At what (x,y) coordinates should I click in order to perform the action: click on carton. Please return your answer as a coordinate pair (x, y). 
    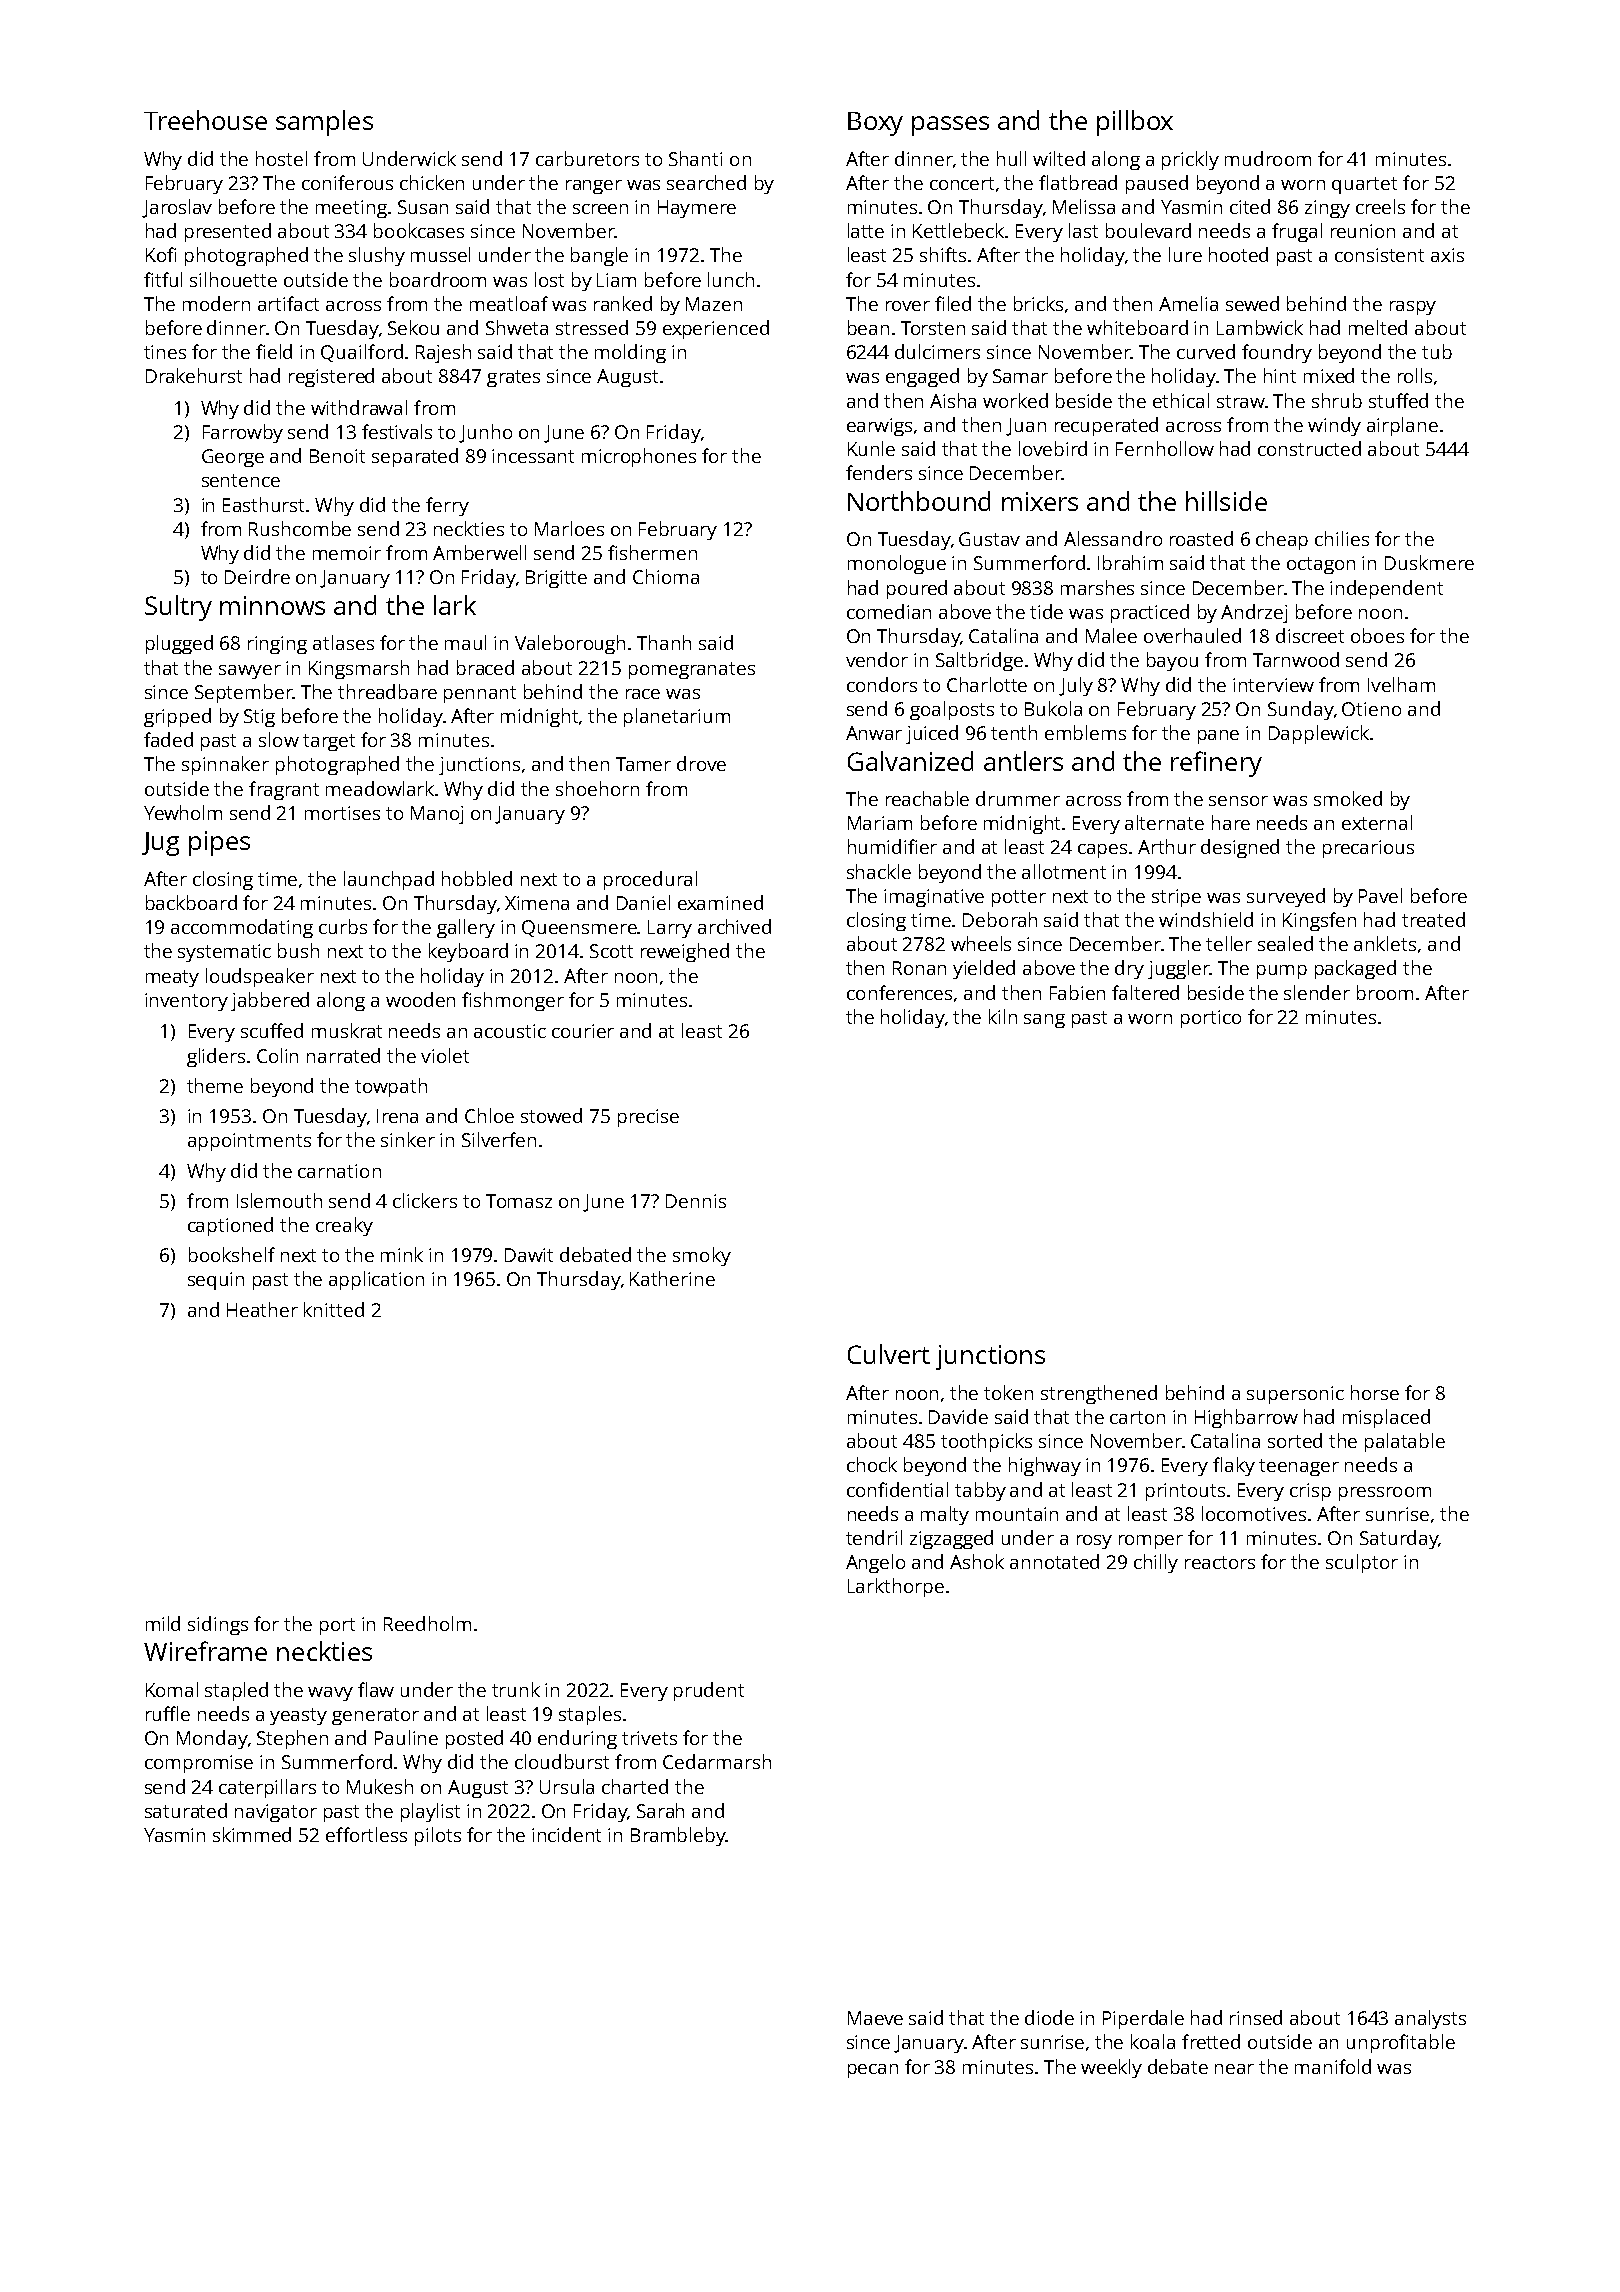
    Looking at the image, I should click on (1137, 1417).
